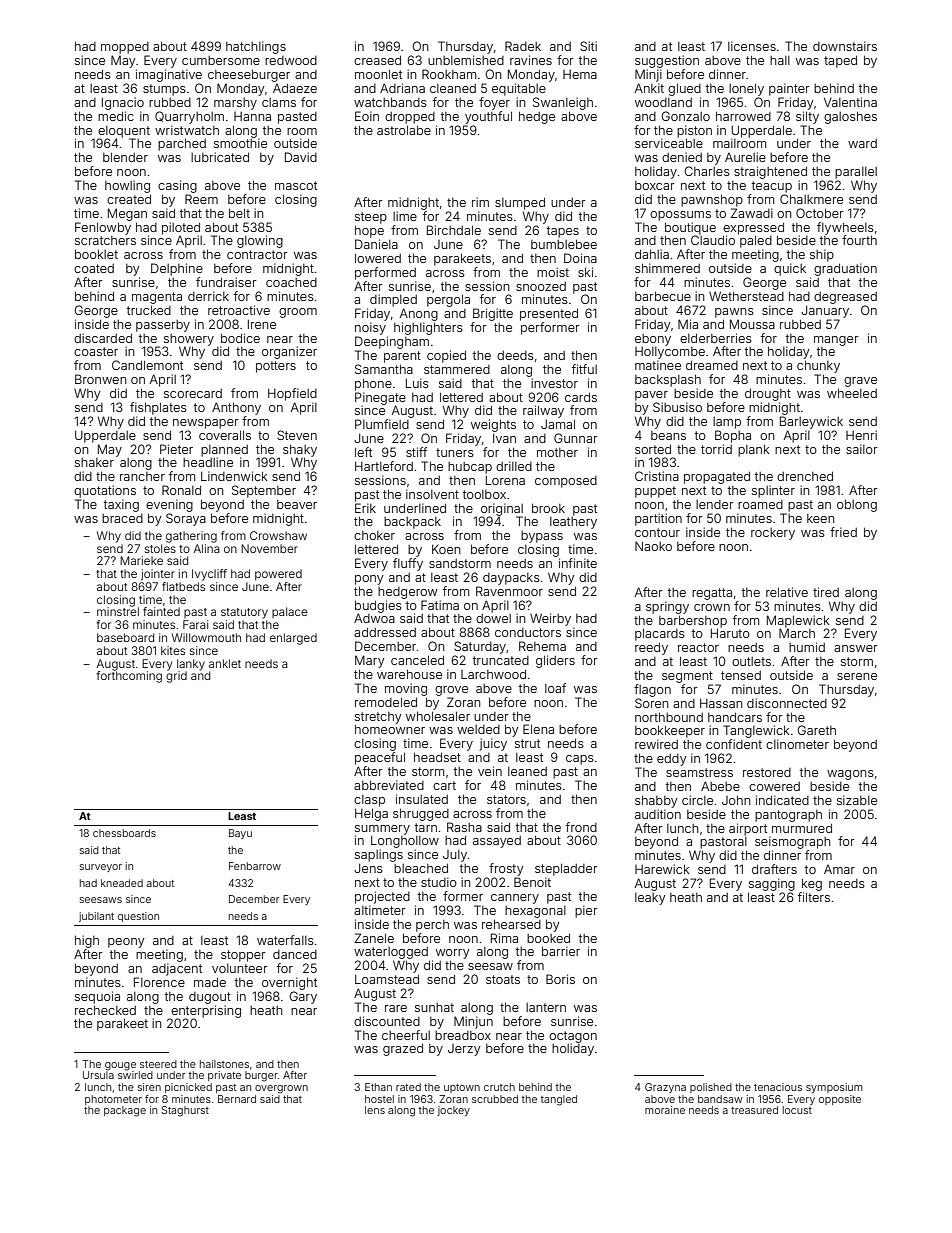 The width and height of the screenshot is (952, 1233). I want to click on casing, so click(177, 186).
